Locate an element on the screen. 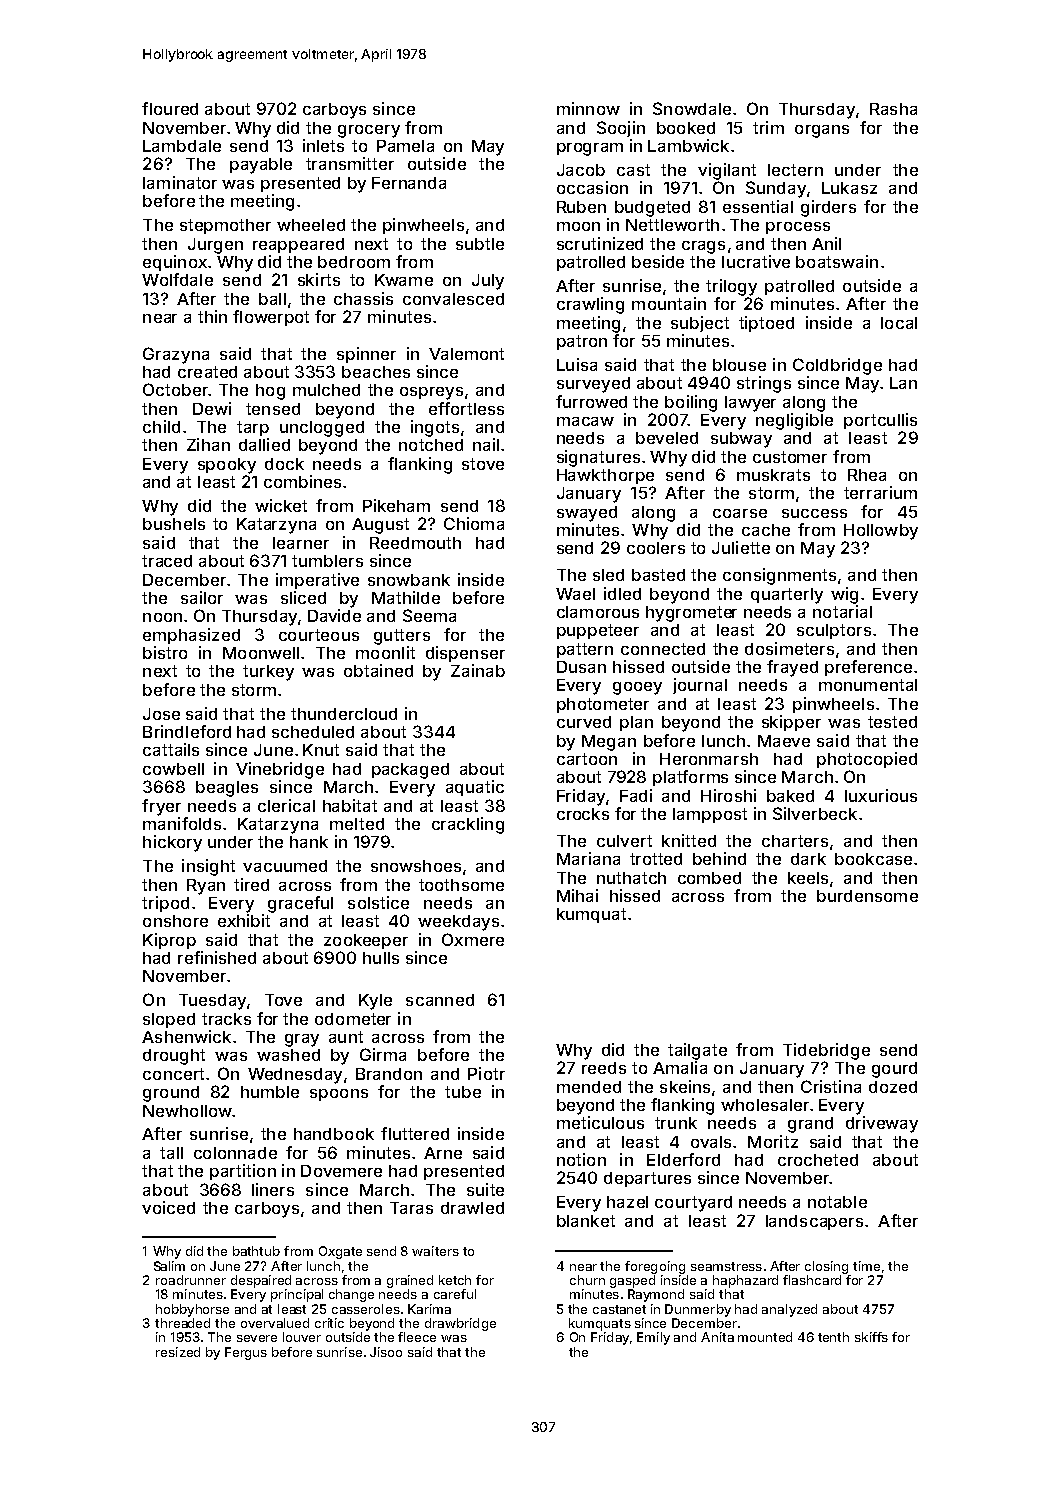 The height and width of the screenshot is (1507, 1061). coolers is located at coordinates (656, 548).
